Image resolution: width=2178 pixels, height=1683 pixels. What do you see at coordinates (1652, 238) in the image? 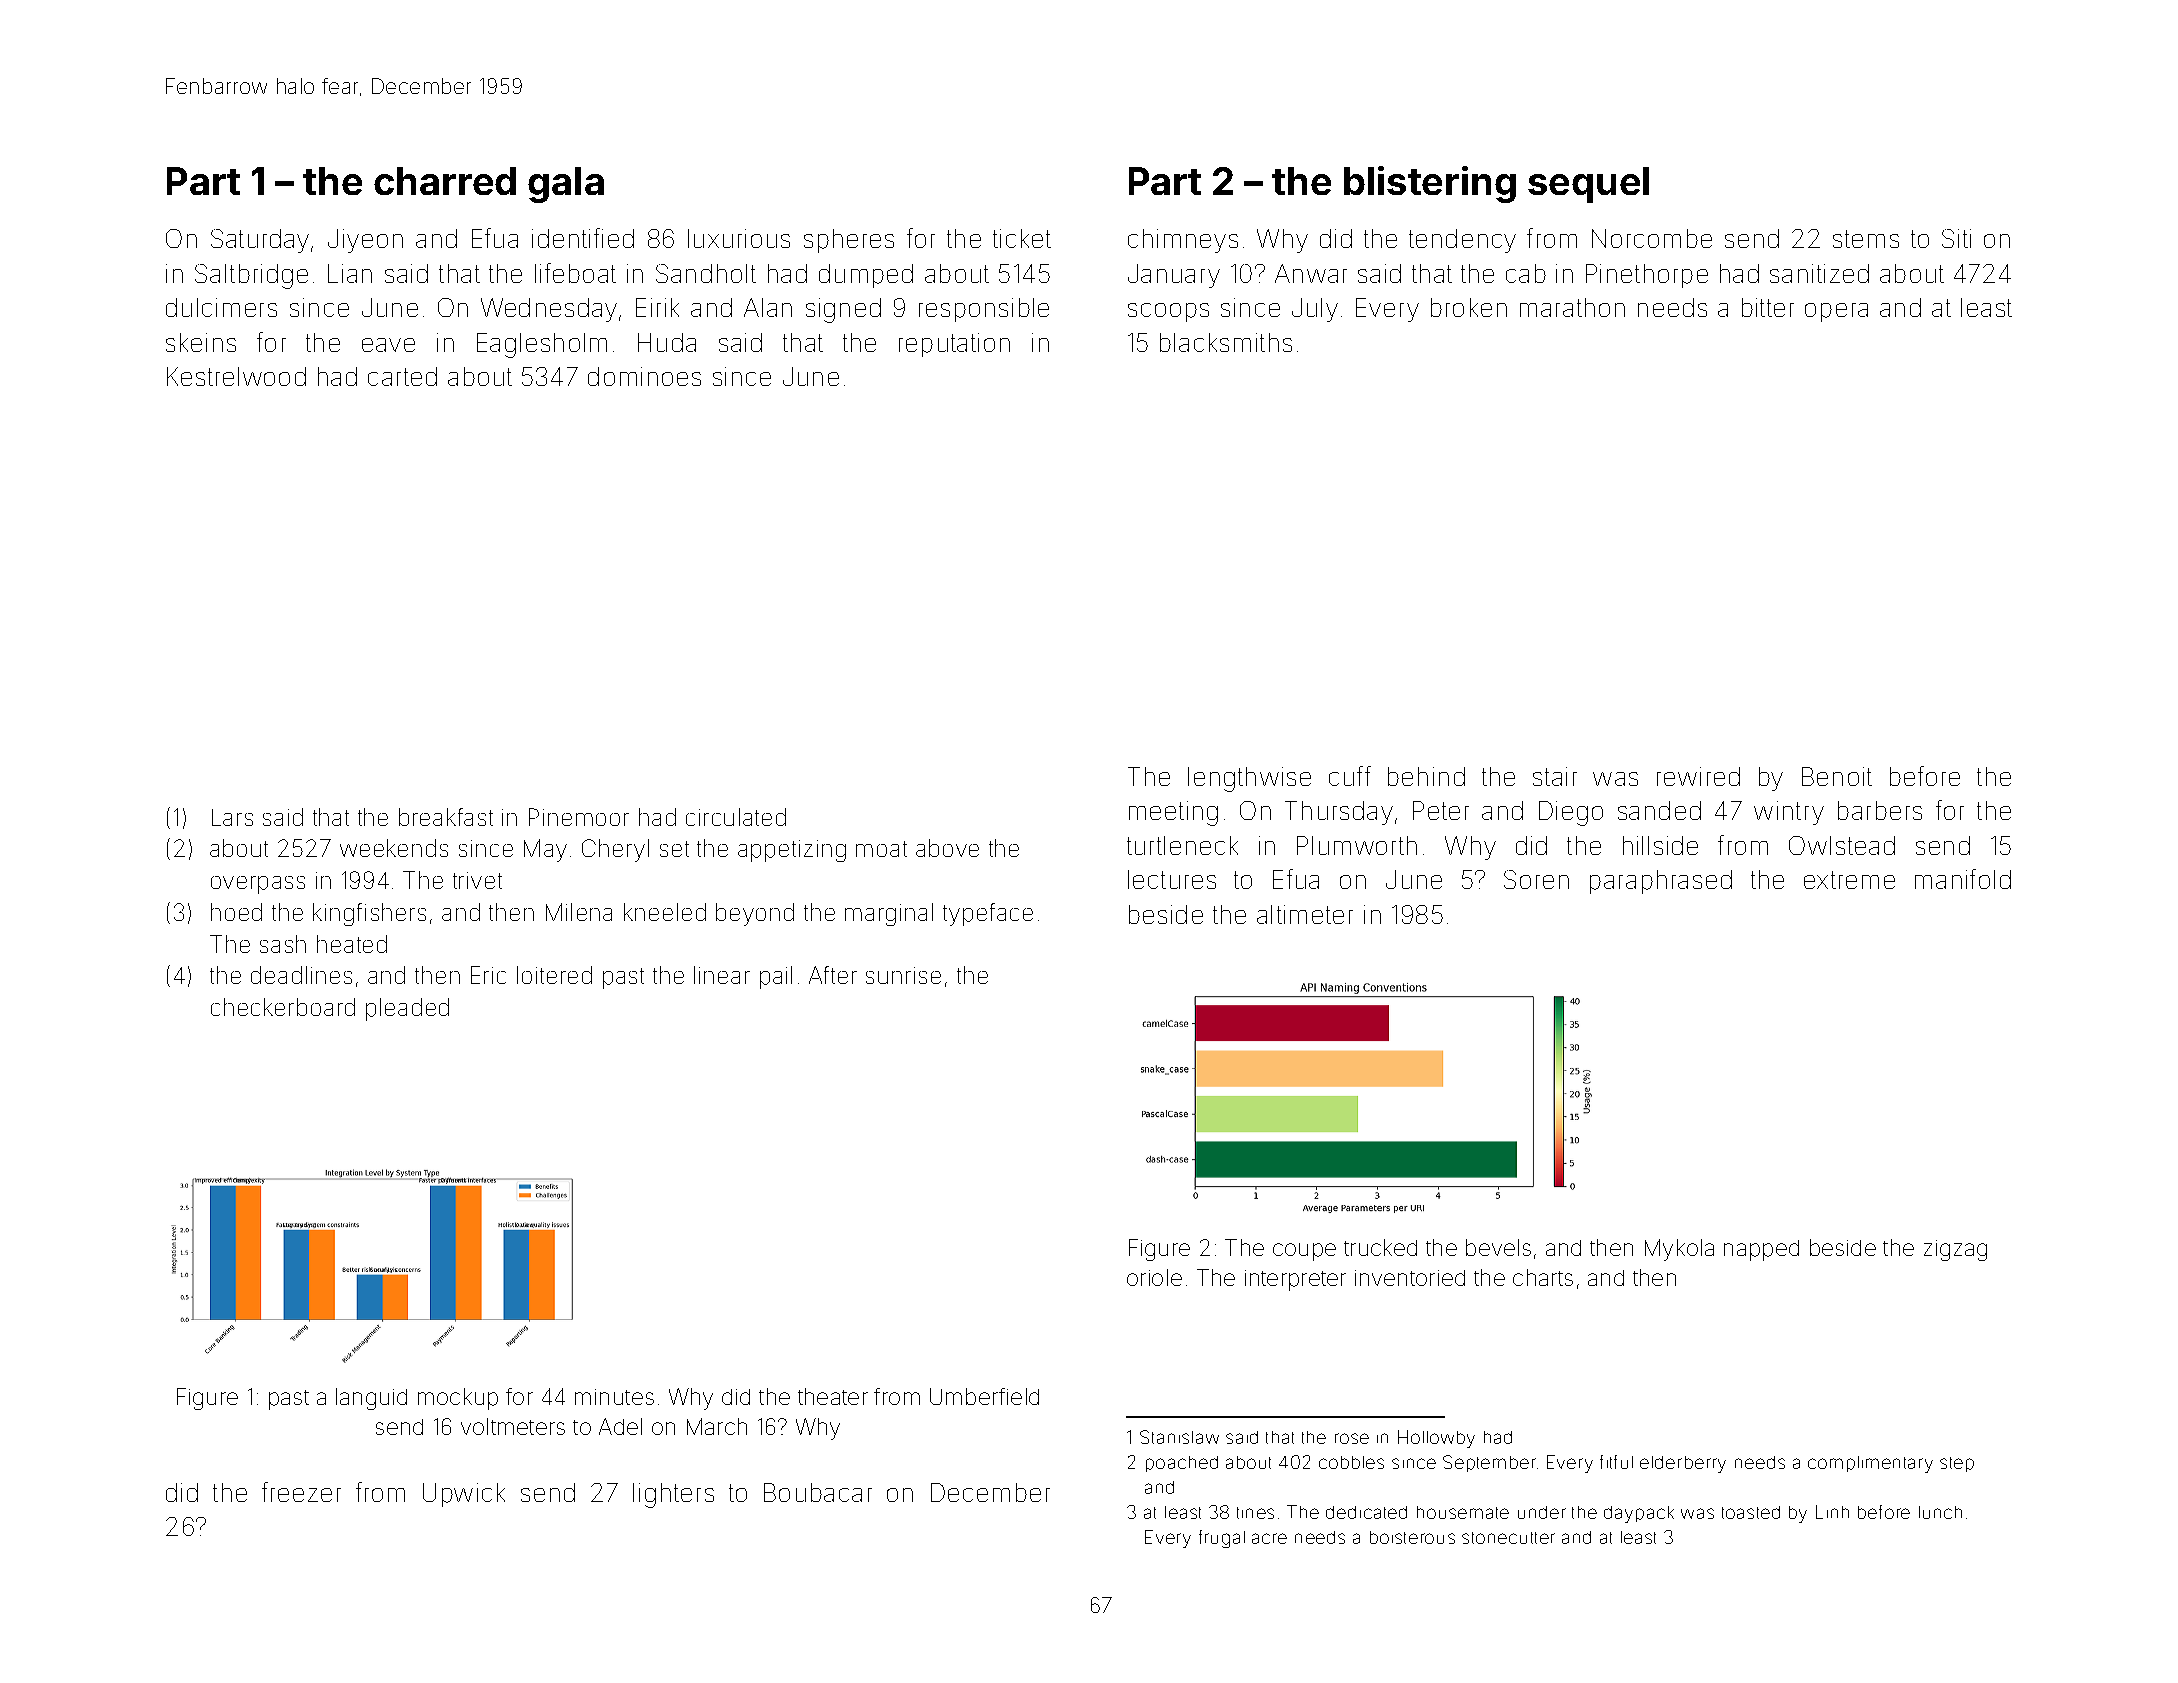
I see `Norcombe` at bounding box center [1652, 238].
